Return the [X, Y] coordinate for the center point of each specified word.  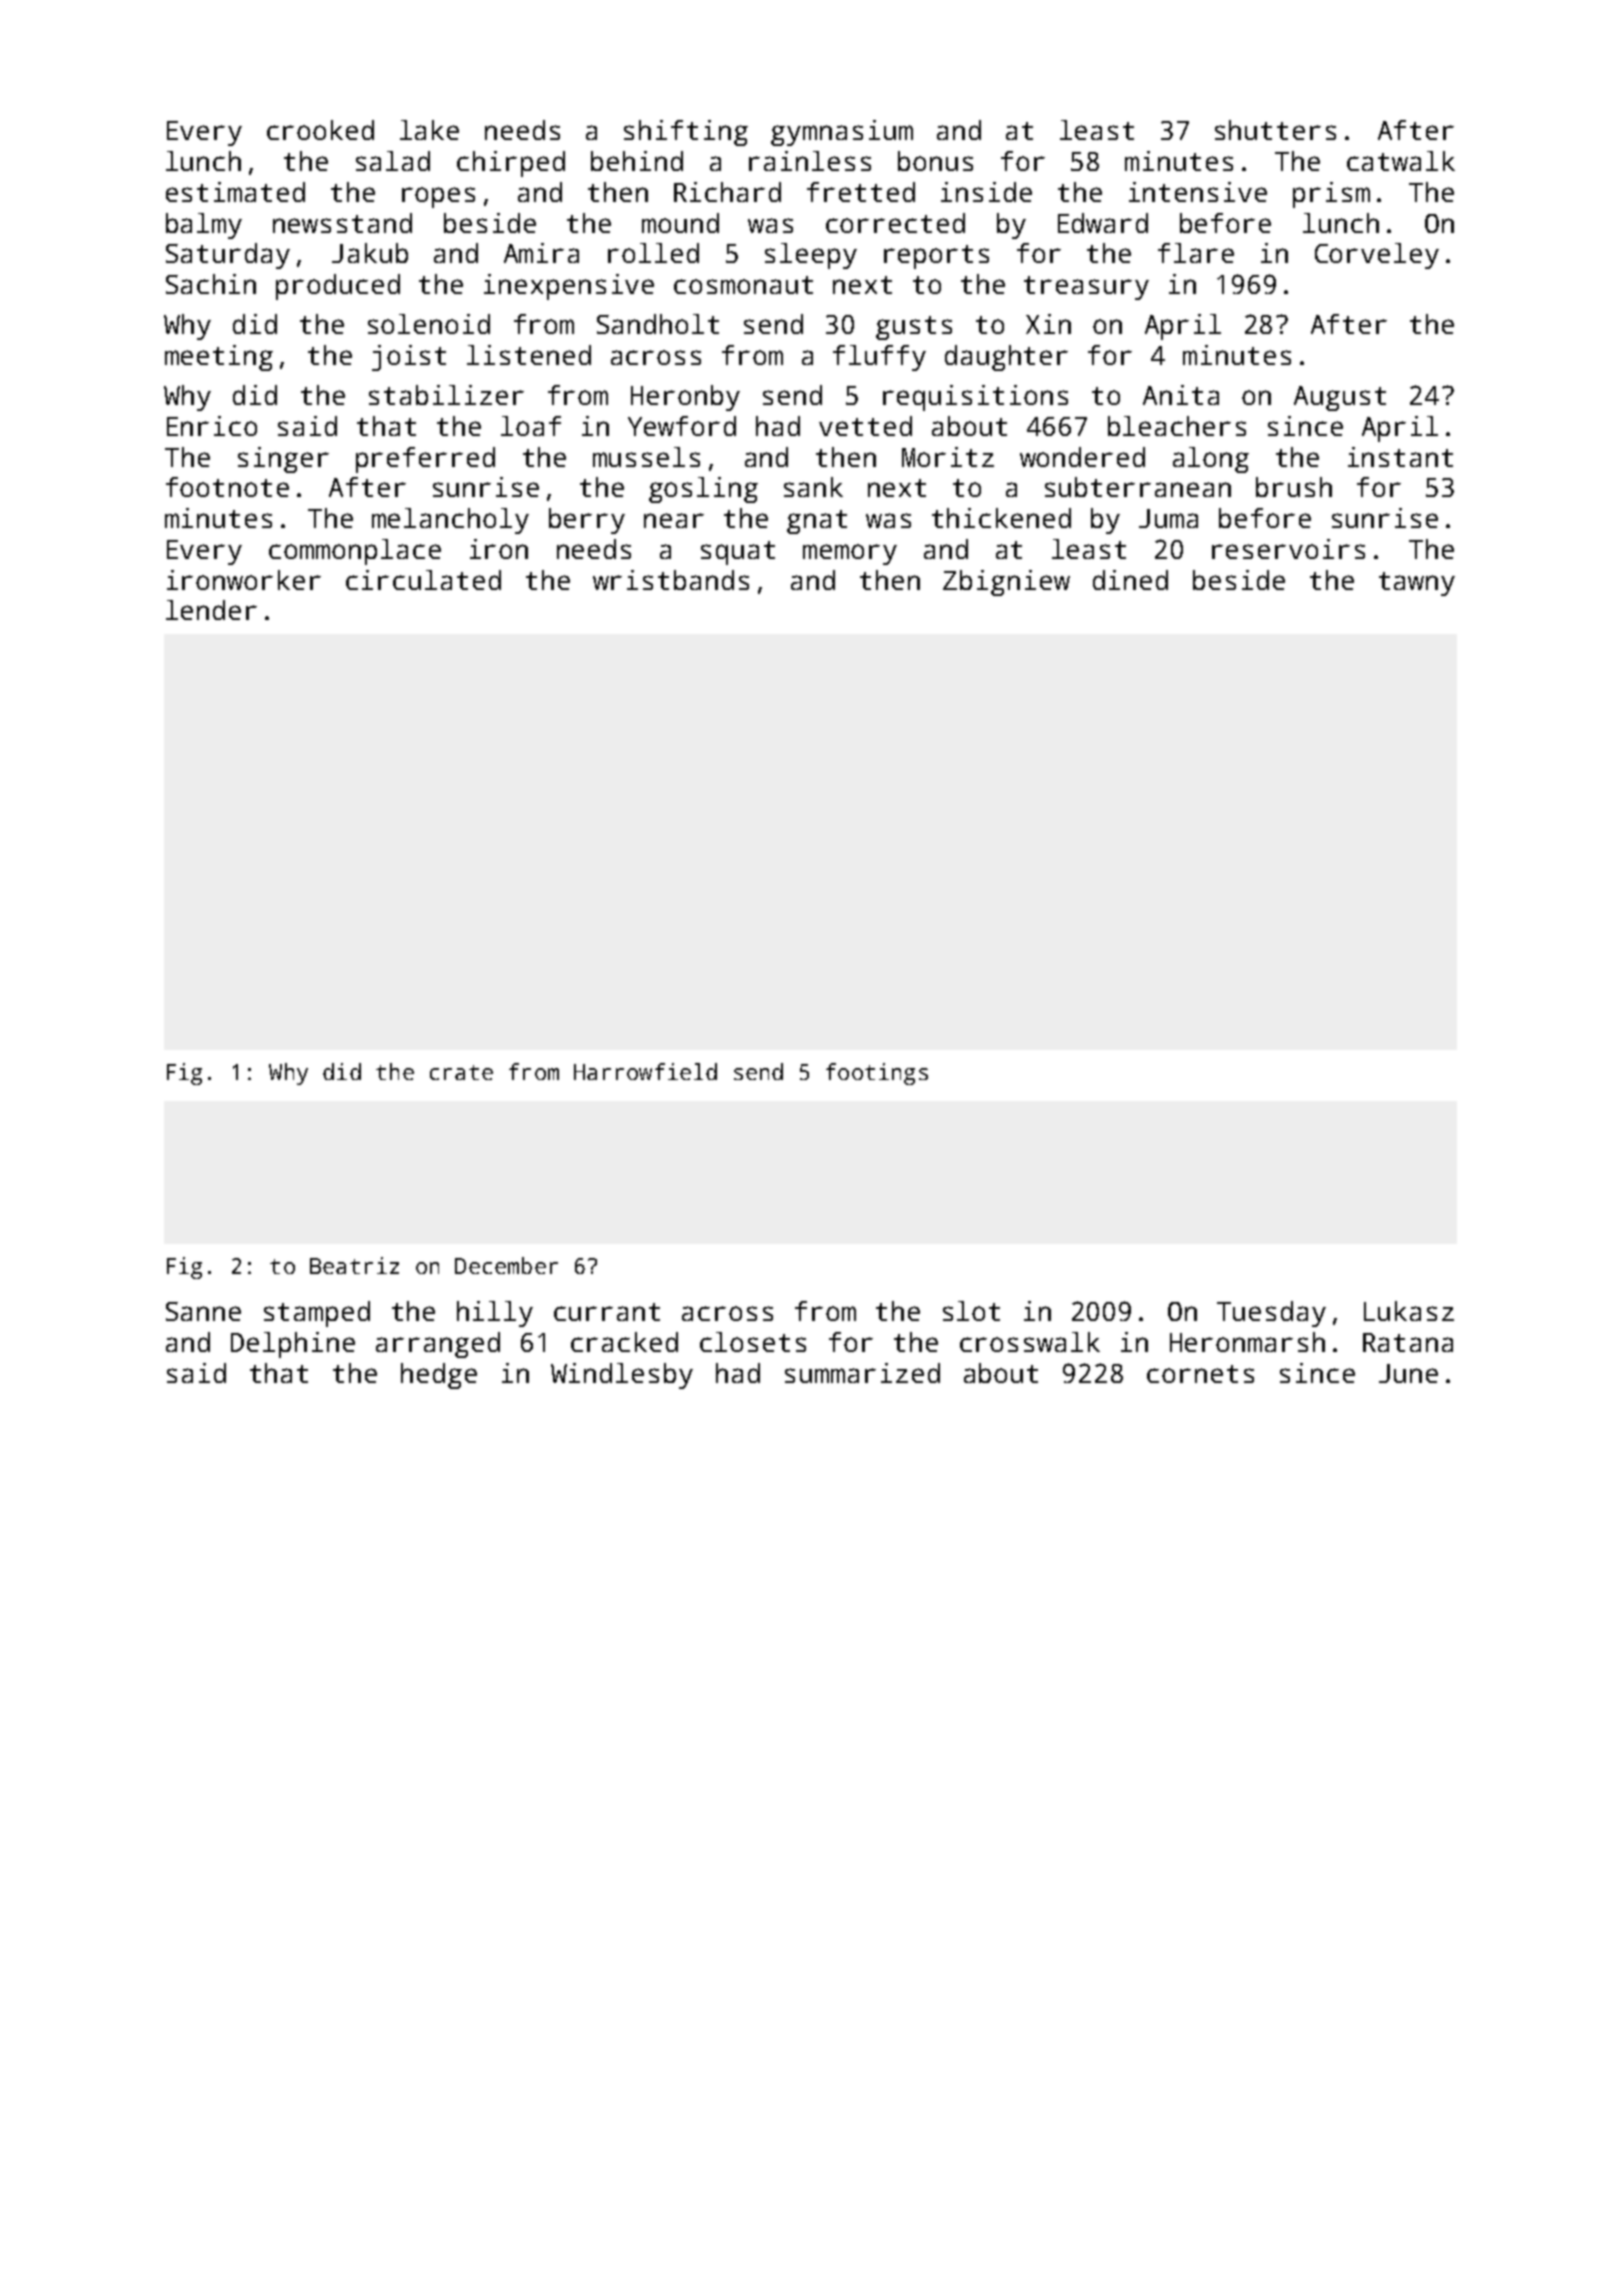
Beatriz [354, 1265]
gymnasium [842, 133]
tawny [1417, 584]
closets [753, 1342]
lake [429, 130]
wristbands [671, 580]
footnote [227, 487]
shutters [1275, 130]
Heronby [685, 398]
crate [461, 1072]
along [1211, 460]
